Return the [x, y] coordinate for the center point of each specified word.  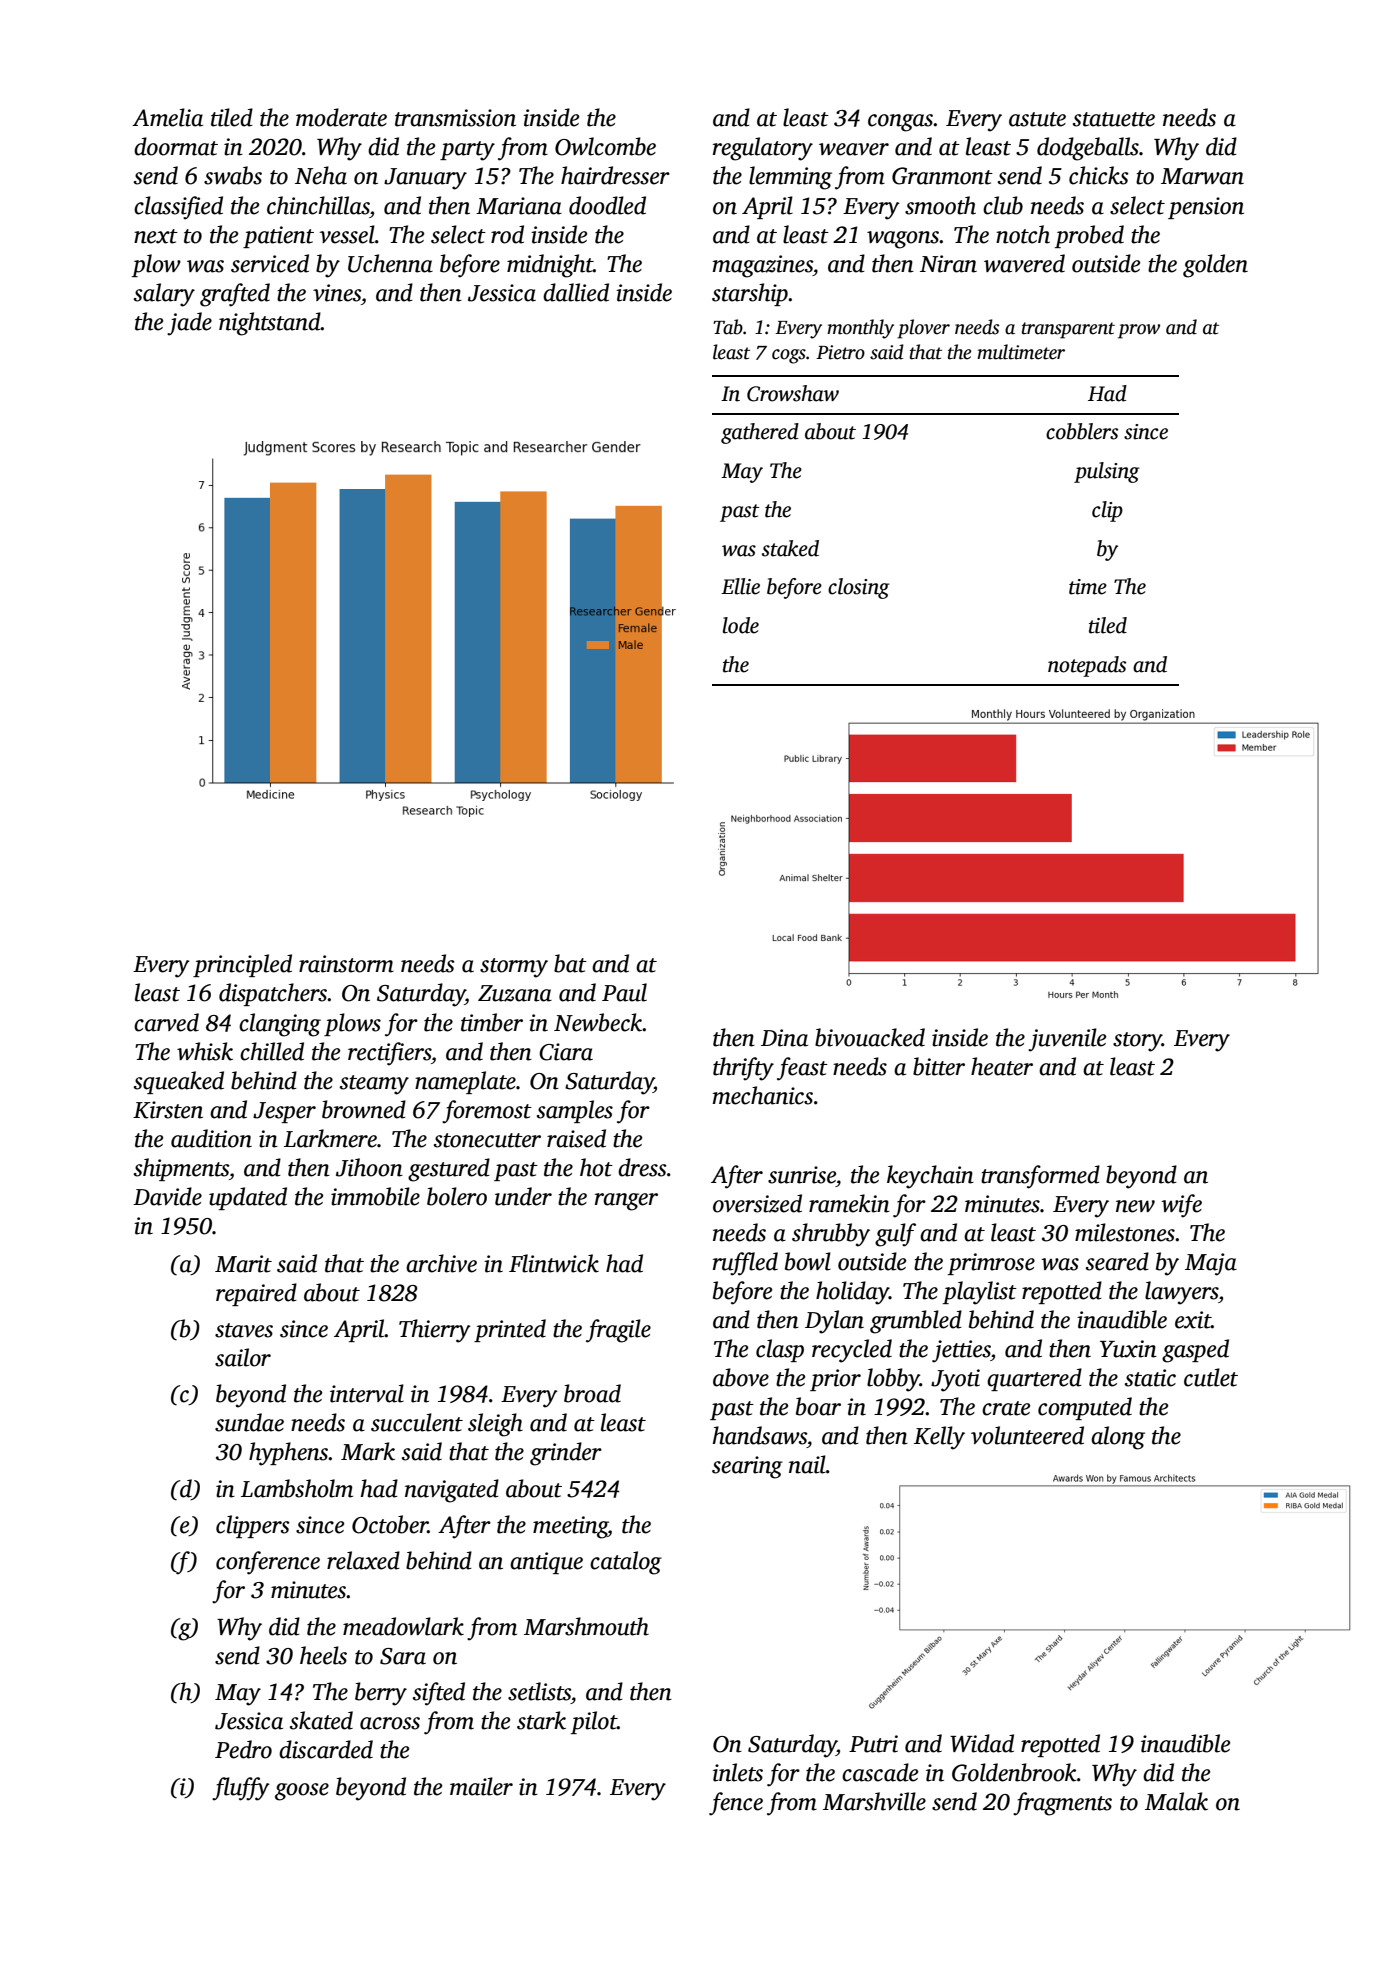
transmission [455, 118]
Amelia [167, 117]
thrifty [743, 1069]
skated [321, 1720]
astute [1037, 119]
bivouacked [870, 1037]
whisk [205, 1051]
